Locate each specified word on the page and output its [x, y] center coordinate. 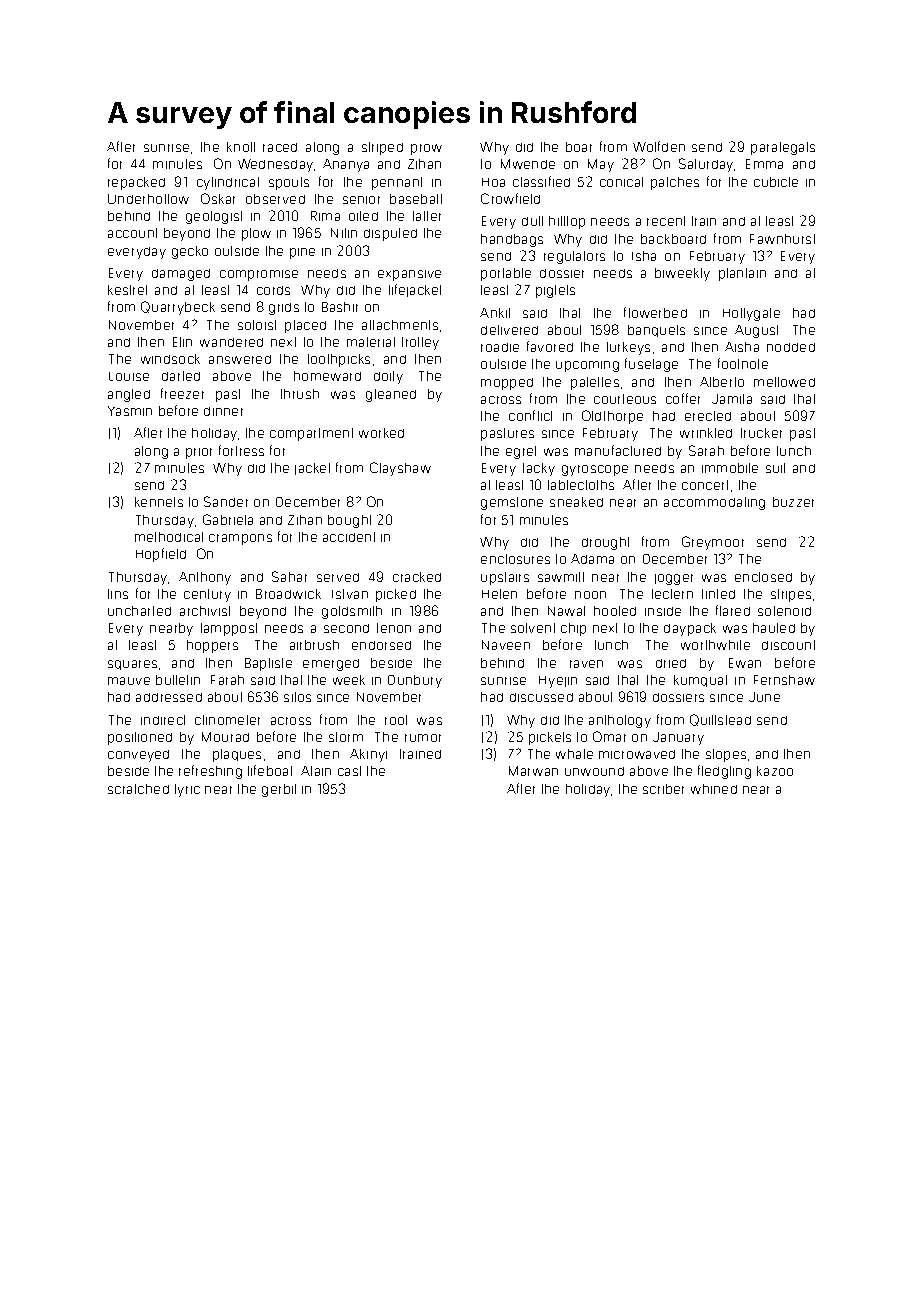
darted [181, 376]
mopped [507, 384]
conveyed [138, 756]
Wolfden [659, 146]
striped [382, 148]
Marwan [533, 771]
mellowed [784, 382]
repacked [136, 183]
